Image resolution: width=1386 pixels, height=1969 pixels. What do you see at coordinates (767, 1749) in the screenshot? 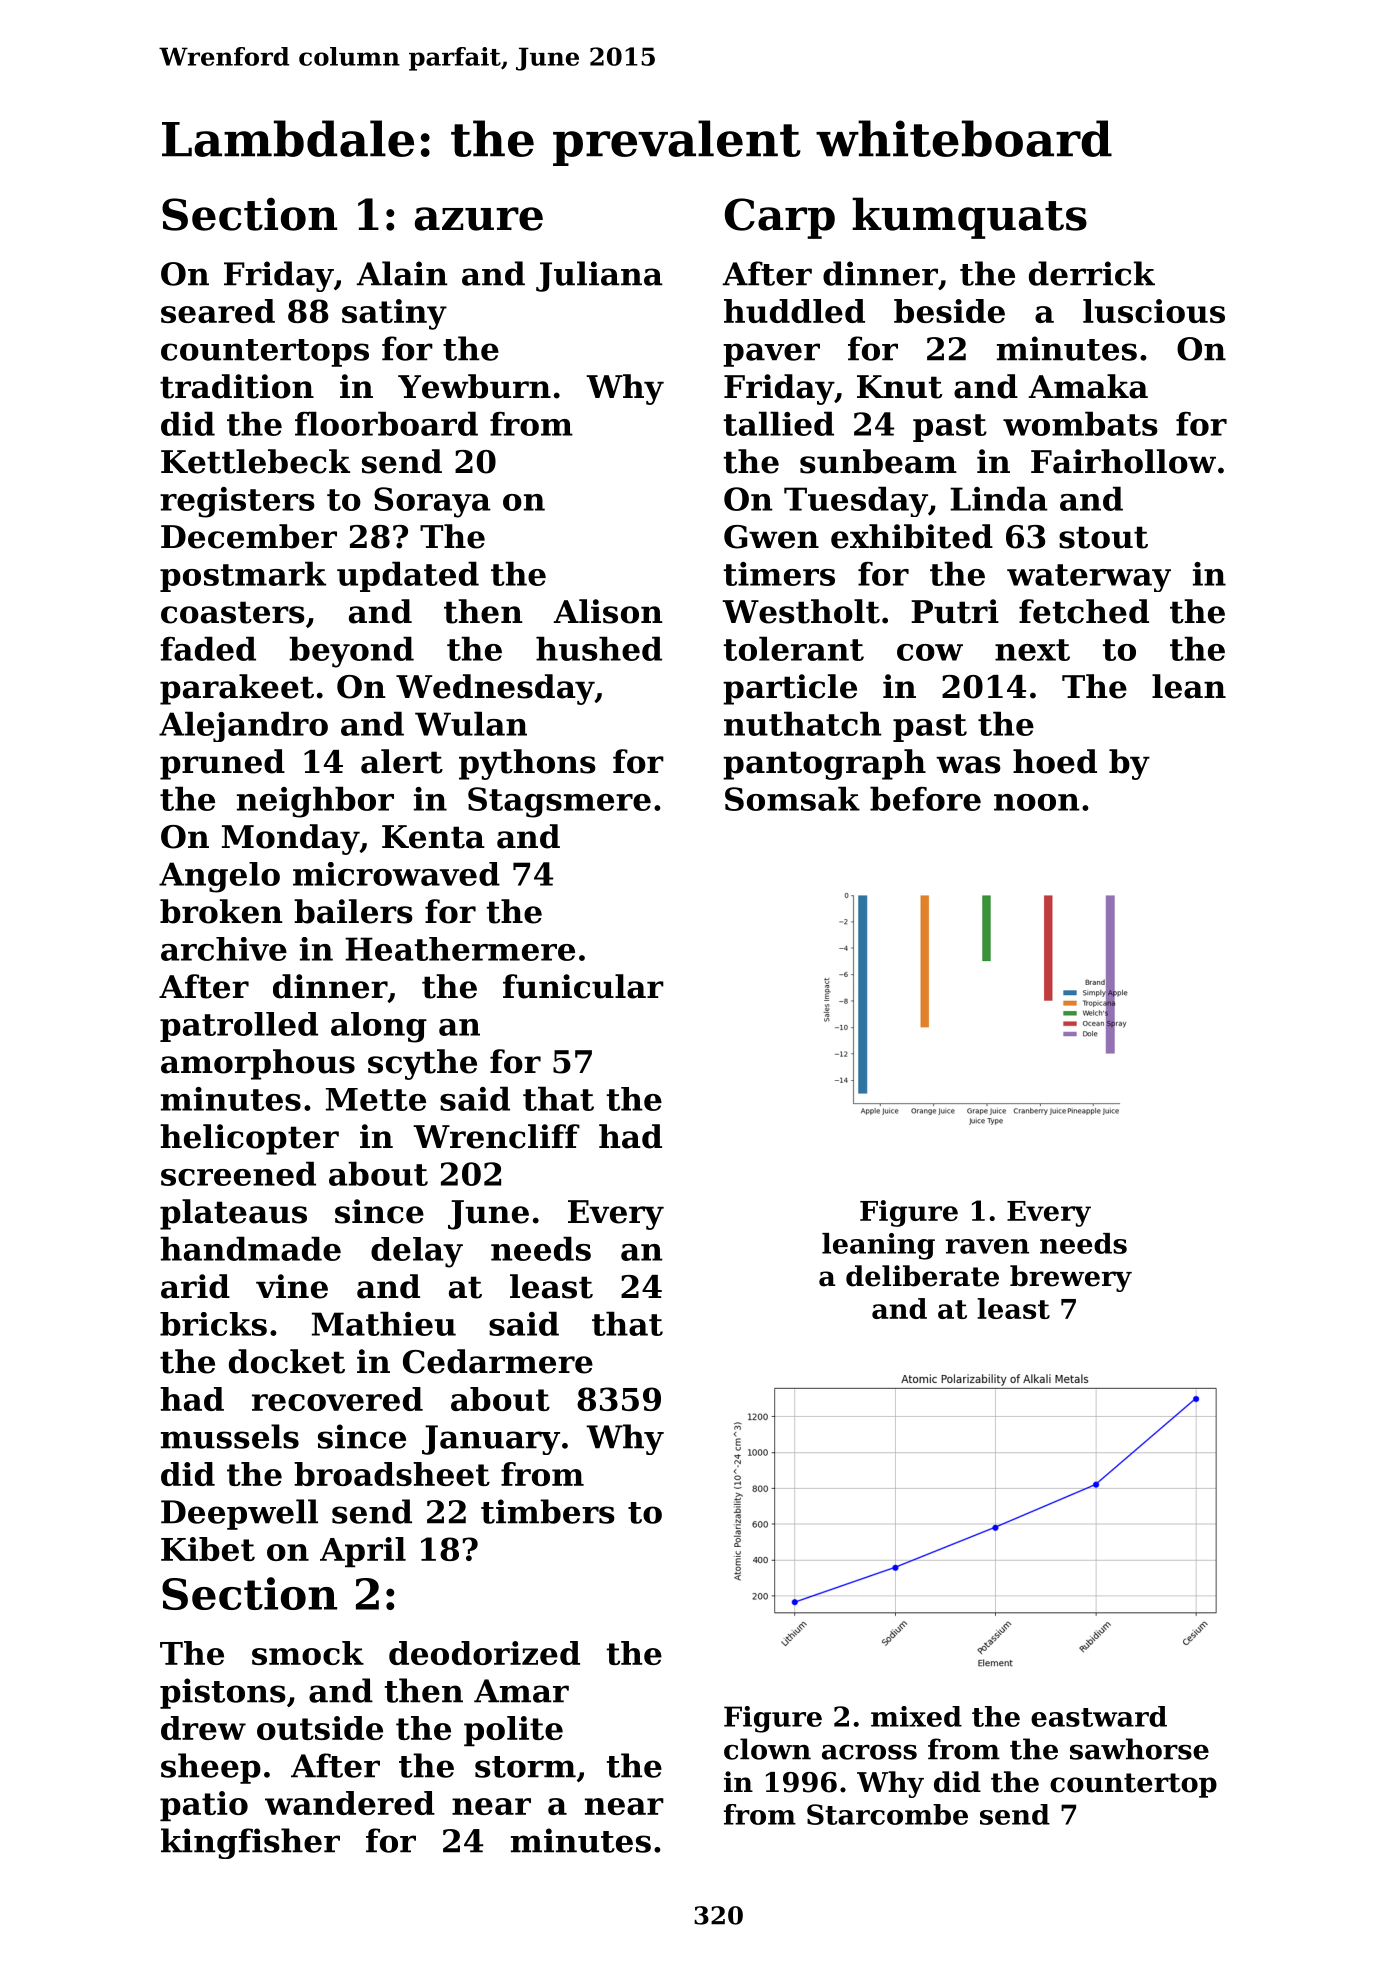
I see `clown` at bounding box center [767, 1749].
